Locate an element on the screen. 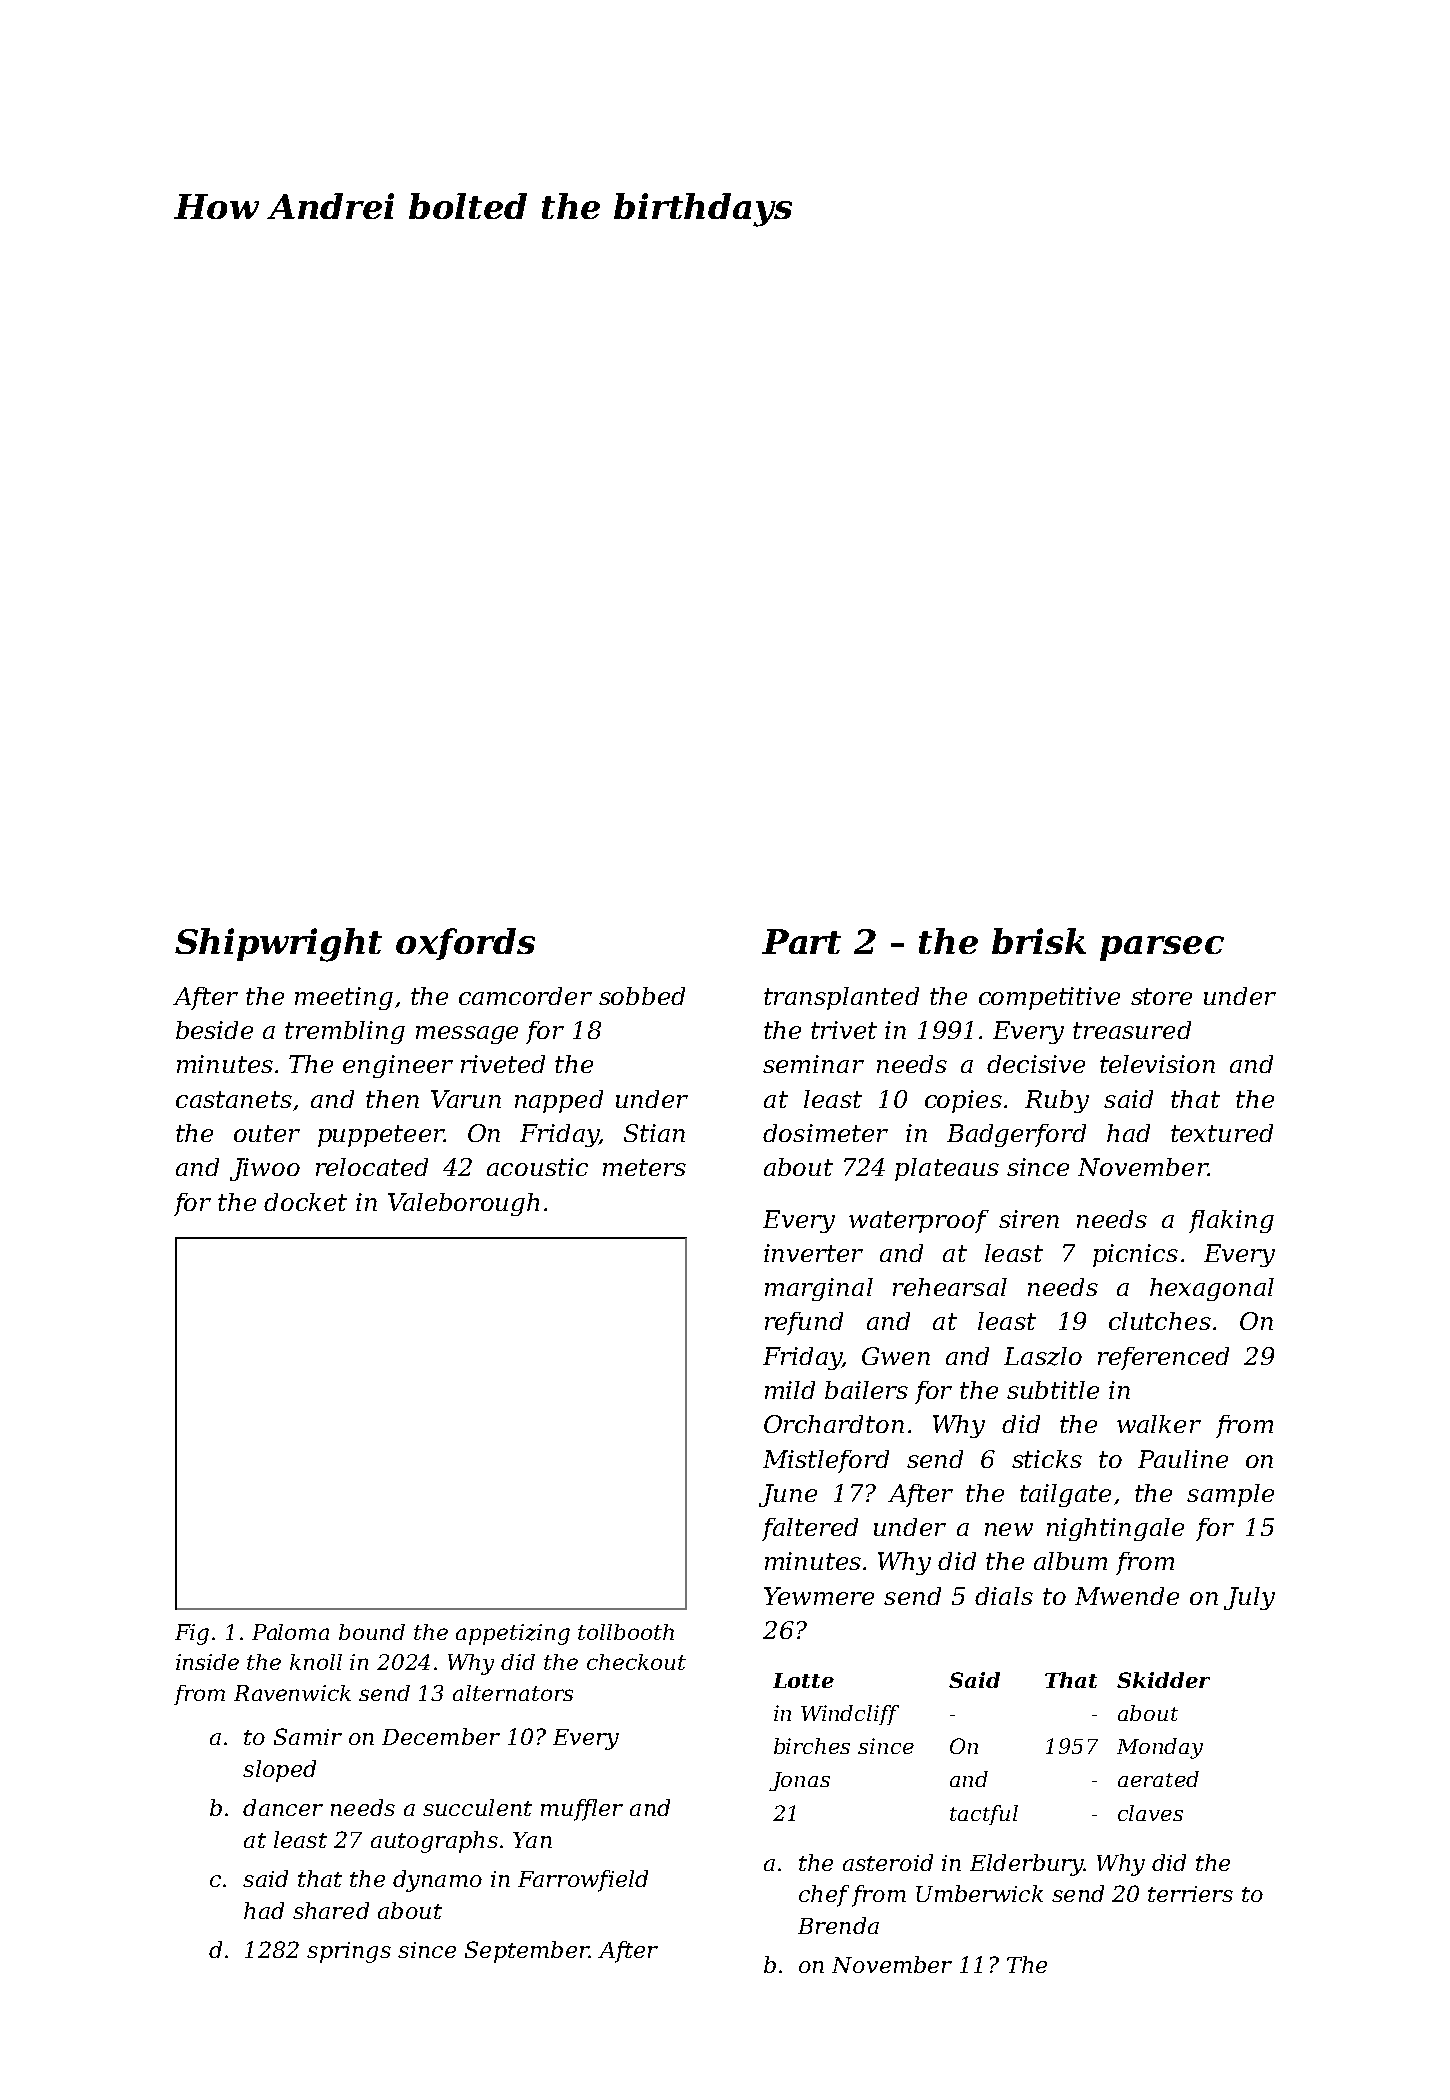  Brenda is located at coordinates (838, 1925).
